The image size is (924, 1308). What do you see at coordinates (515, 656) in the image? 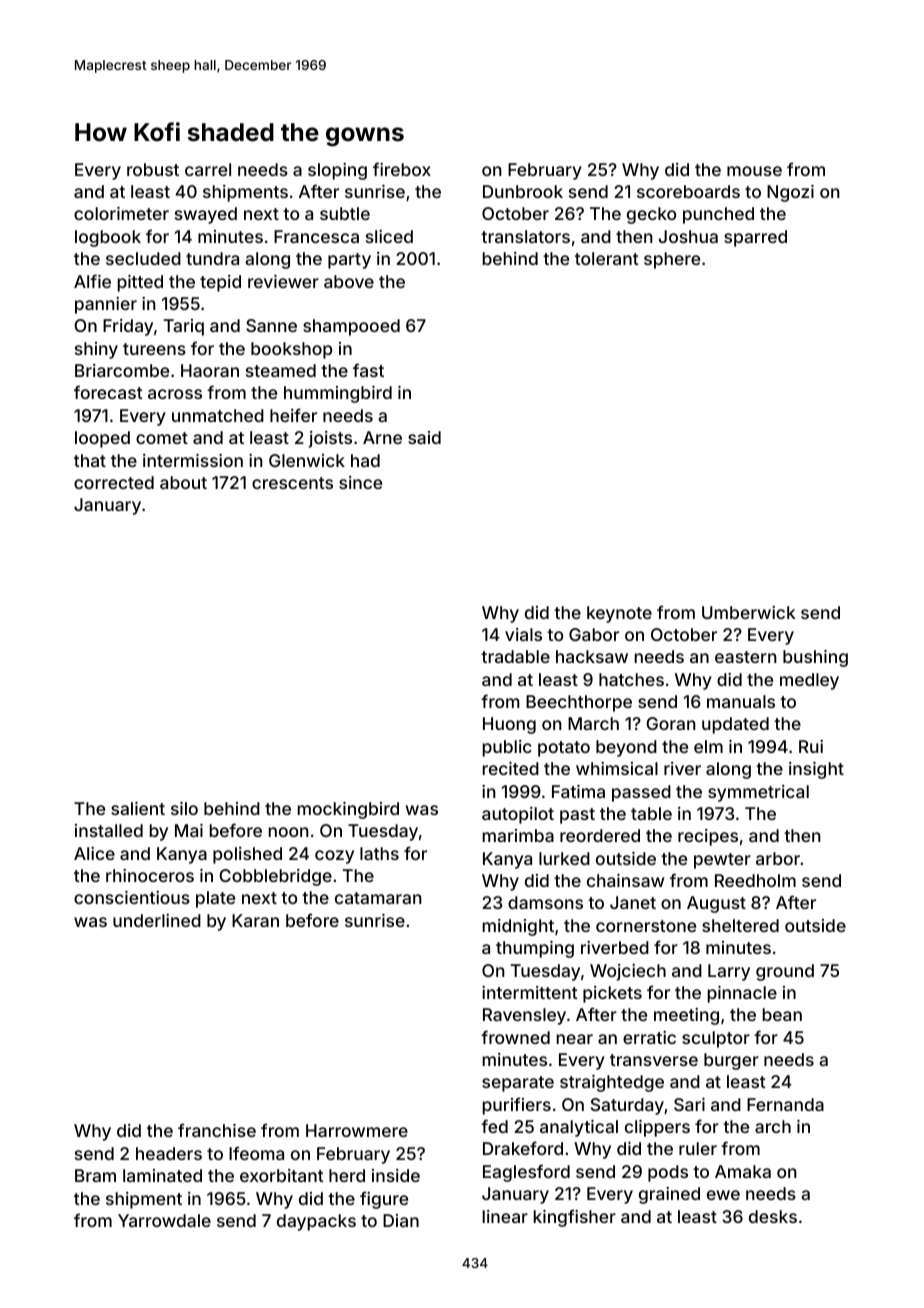
I see `tradable` at bounding box center [515, 656].
